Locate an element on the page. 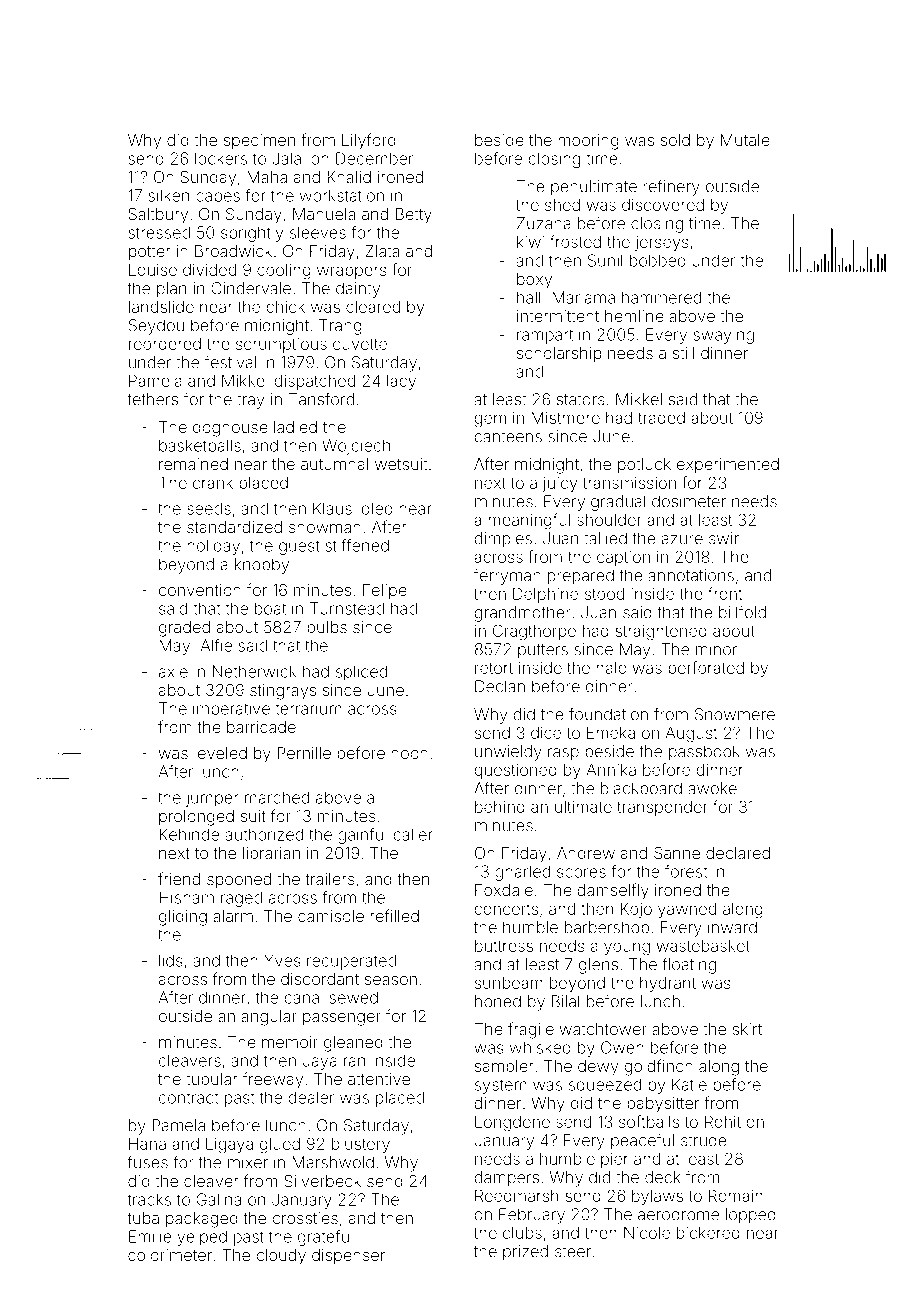 This page has width=908, height=1316. transponder is located at coordinates (662, 808).
